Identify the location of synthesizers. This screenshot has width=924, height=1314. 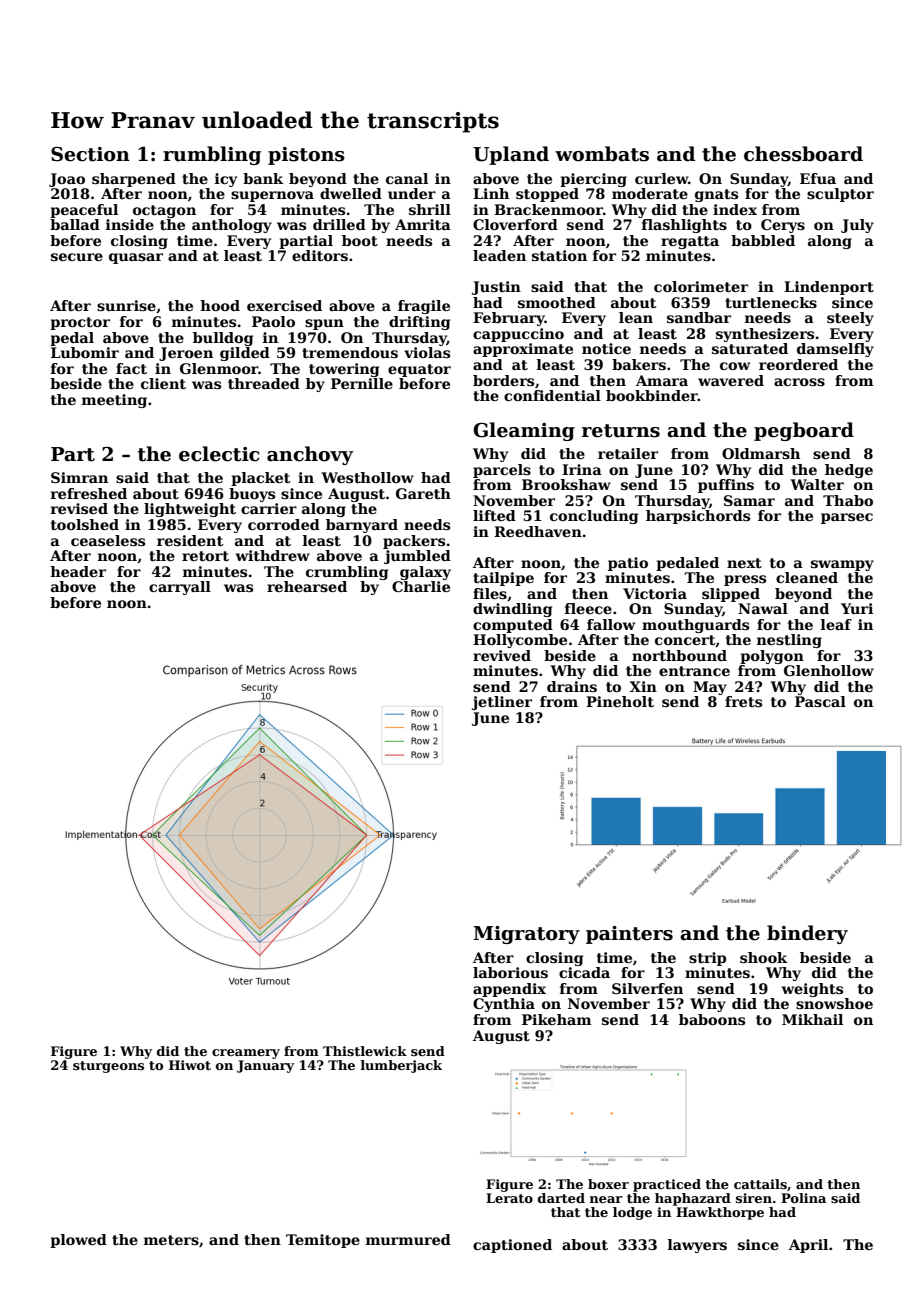
(765, 335).
